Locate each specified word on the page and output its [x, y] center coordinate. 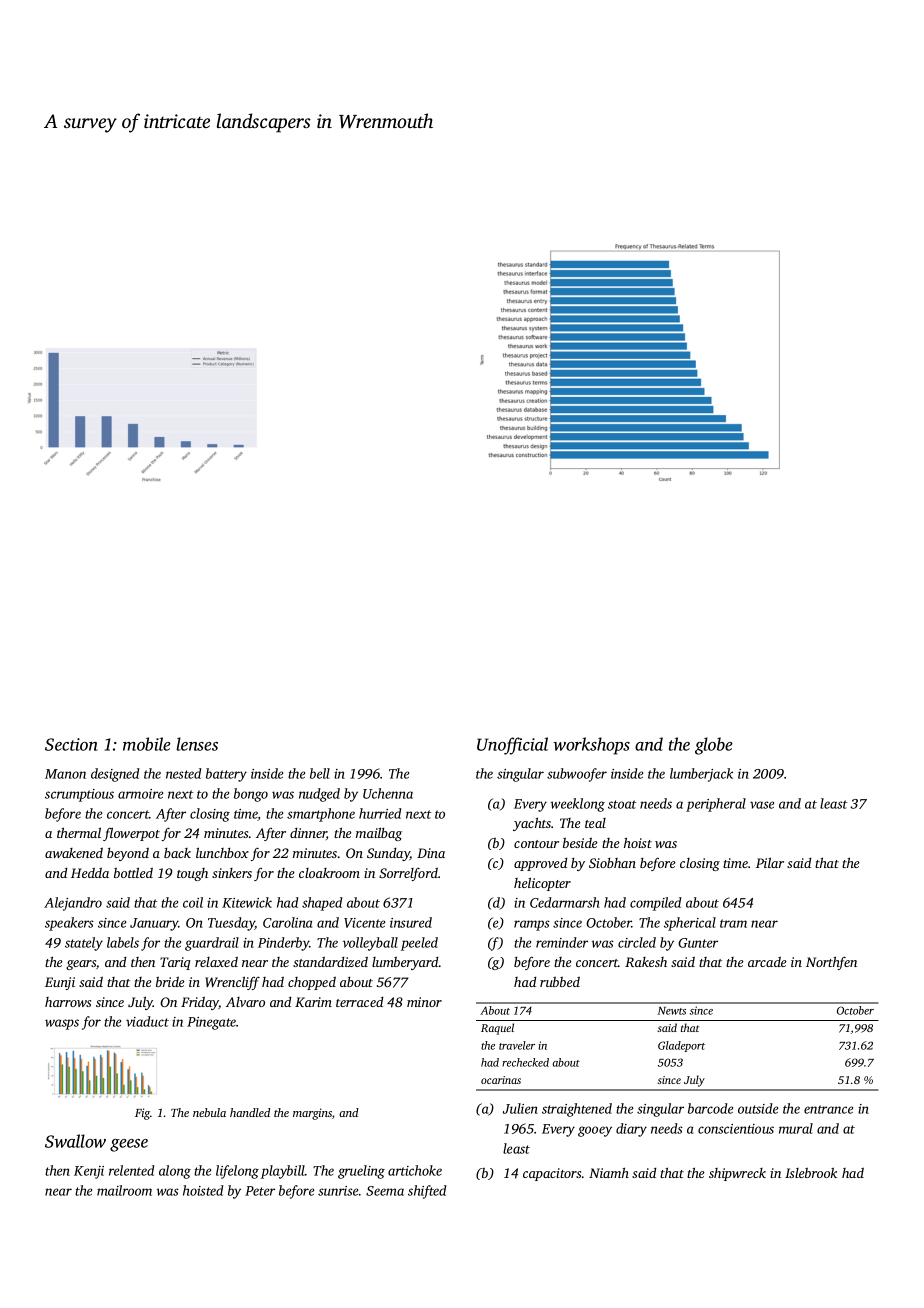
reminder [562, 942]
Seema [385, 1191]
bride [170, 982]
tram [733, 923]
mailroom [124, 1190]
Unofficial [512, 746]
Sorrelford [408, 874]
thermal [79, 832]
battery [226, 775]
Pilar [770, 862]
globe [714, 746]
